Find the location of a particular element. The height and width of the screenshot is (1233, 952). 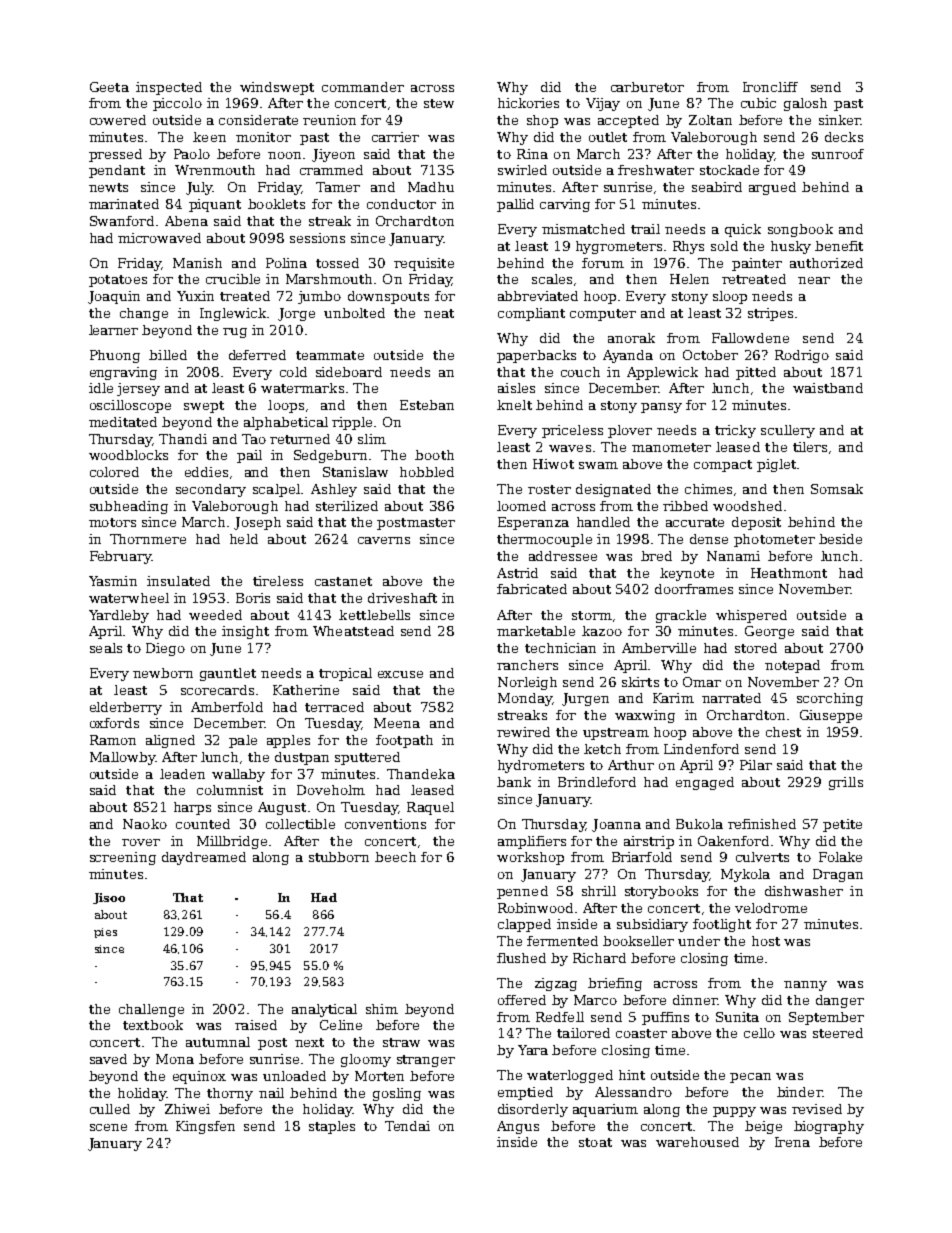

Meena is located at coordinates (397, 723).
